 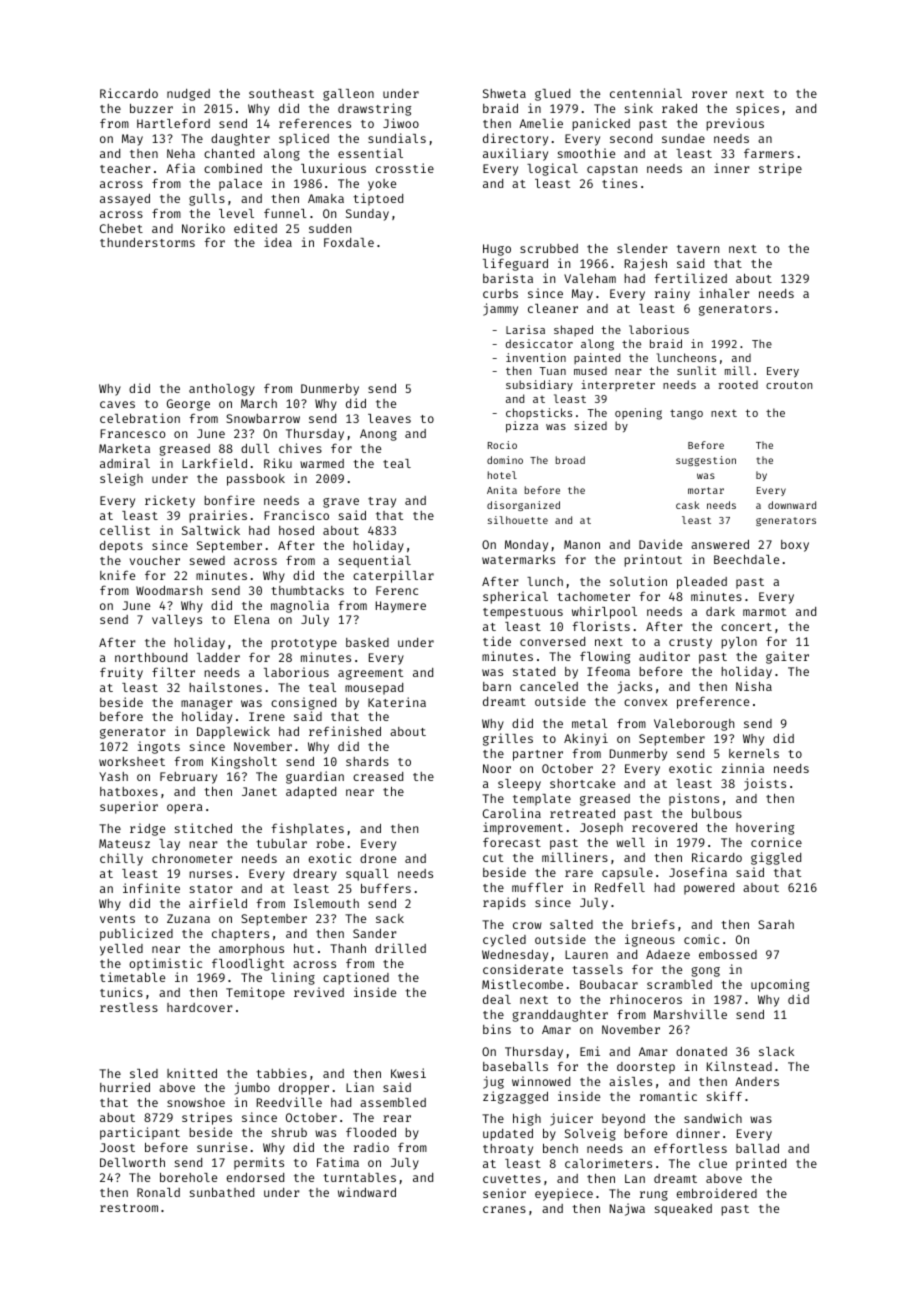 I want to click on sunrise, so click(x=222, y=1147).
